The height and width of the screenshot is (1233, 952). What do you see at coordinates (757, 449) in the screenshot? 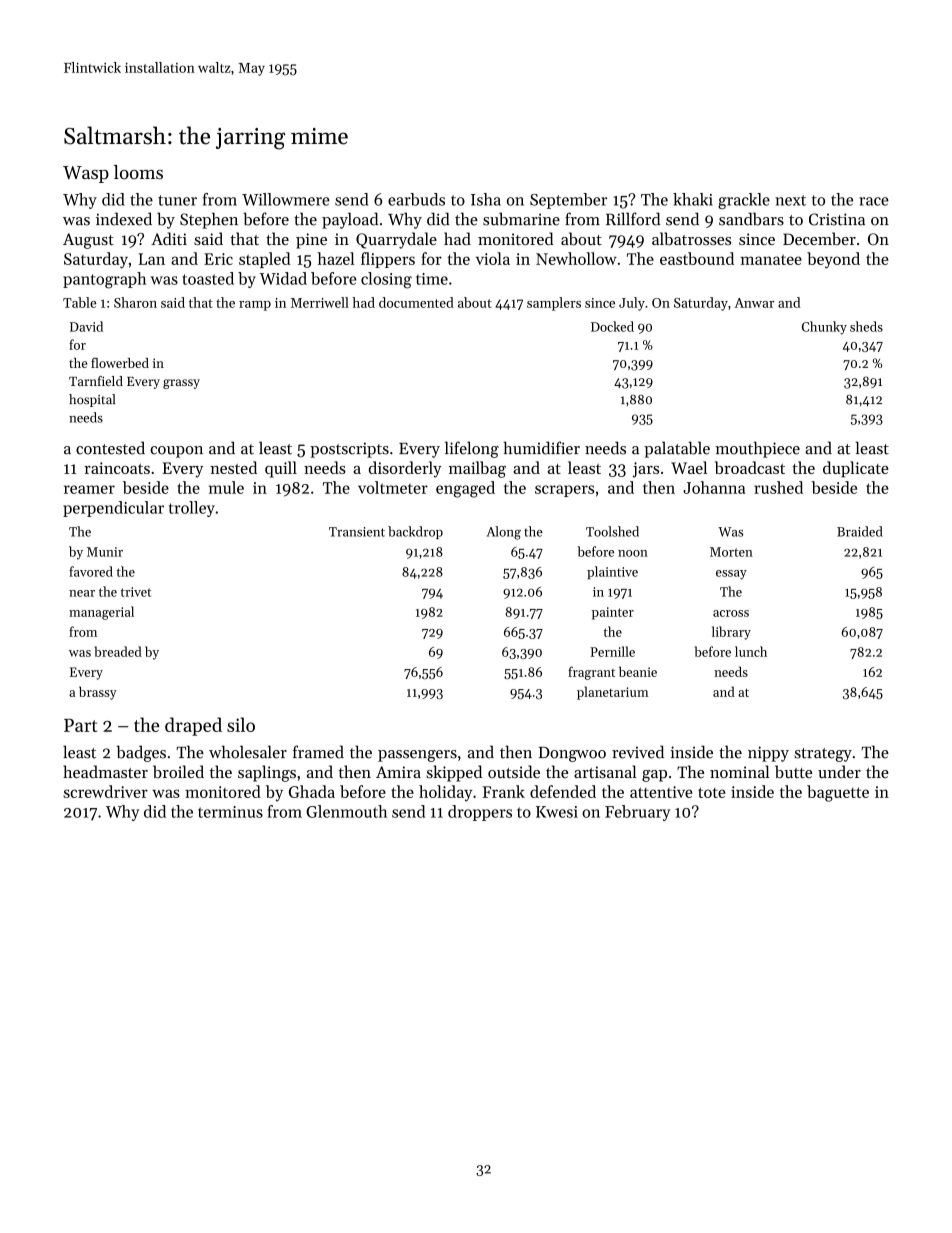
I see `mouthpiece` at bounding box center [757, 449].
